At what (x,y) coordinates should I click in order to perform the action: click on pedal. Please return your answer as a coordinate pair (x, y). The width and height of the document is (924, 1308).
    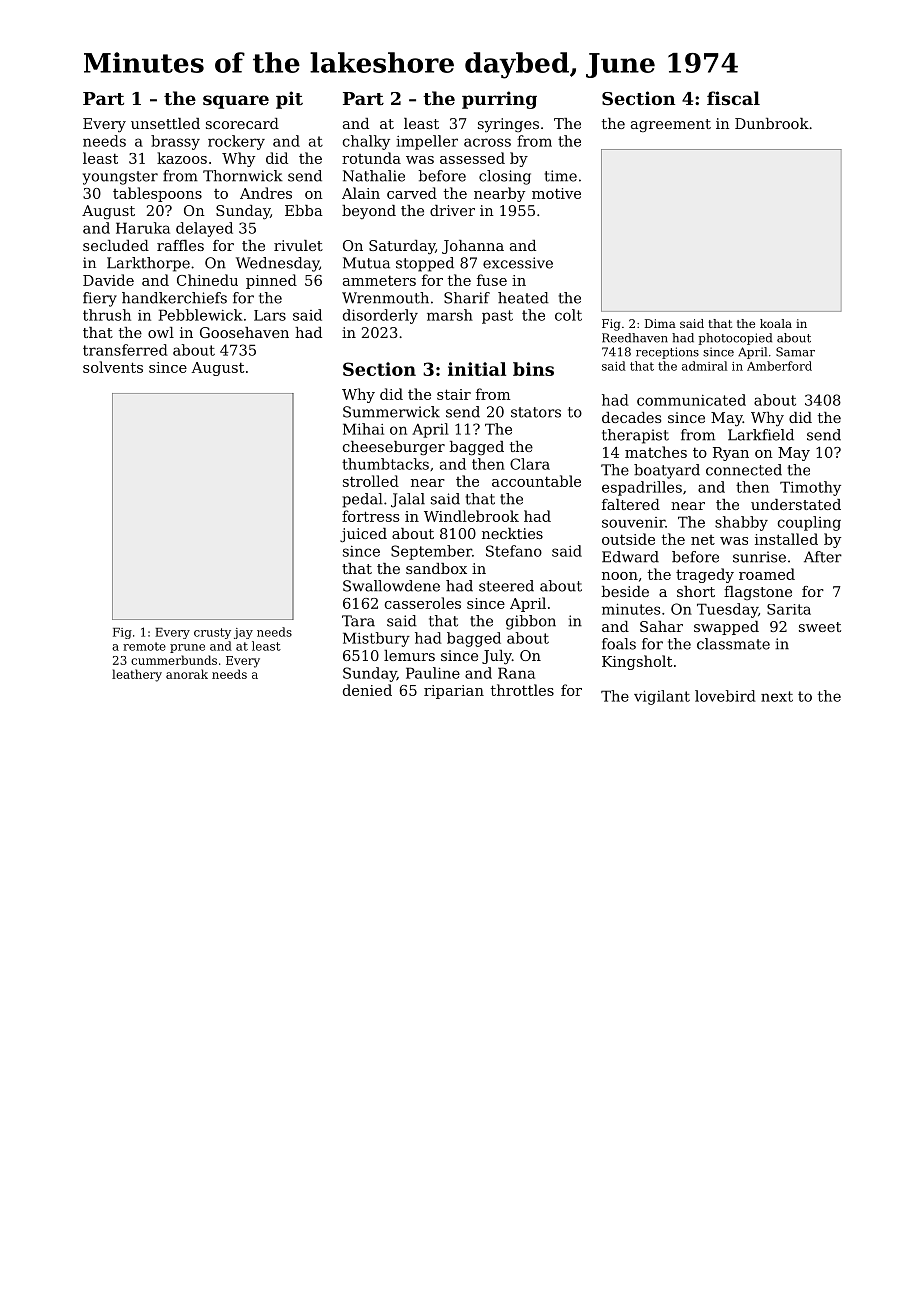
    Looking at the image, I should click on (362, 500).
